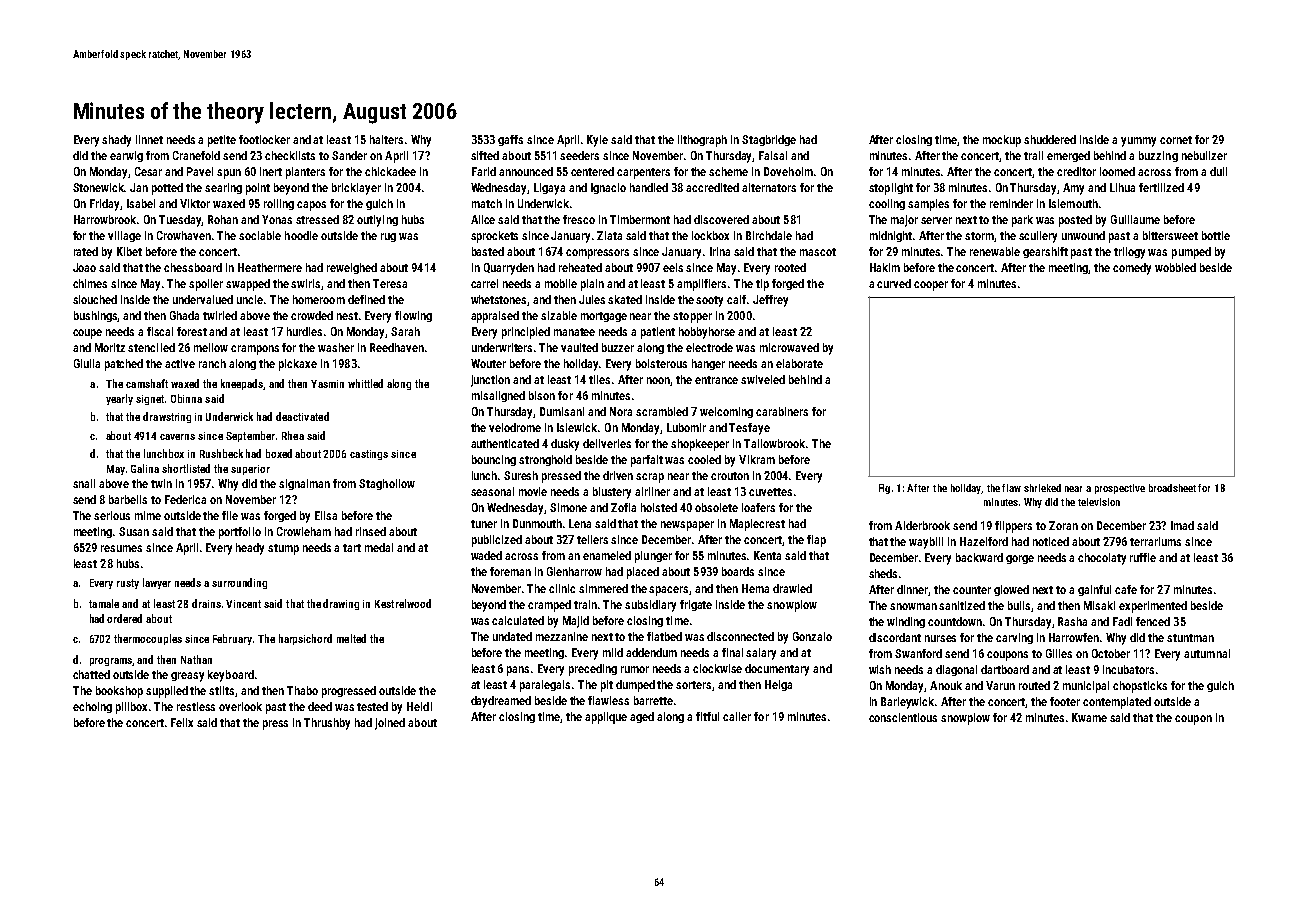 The height and width of the page is (924, 1308). Describe the element at coordinates (562, 588) in the page. I see `clinic` at that location.
